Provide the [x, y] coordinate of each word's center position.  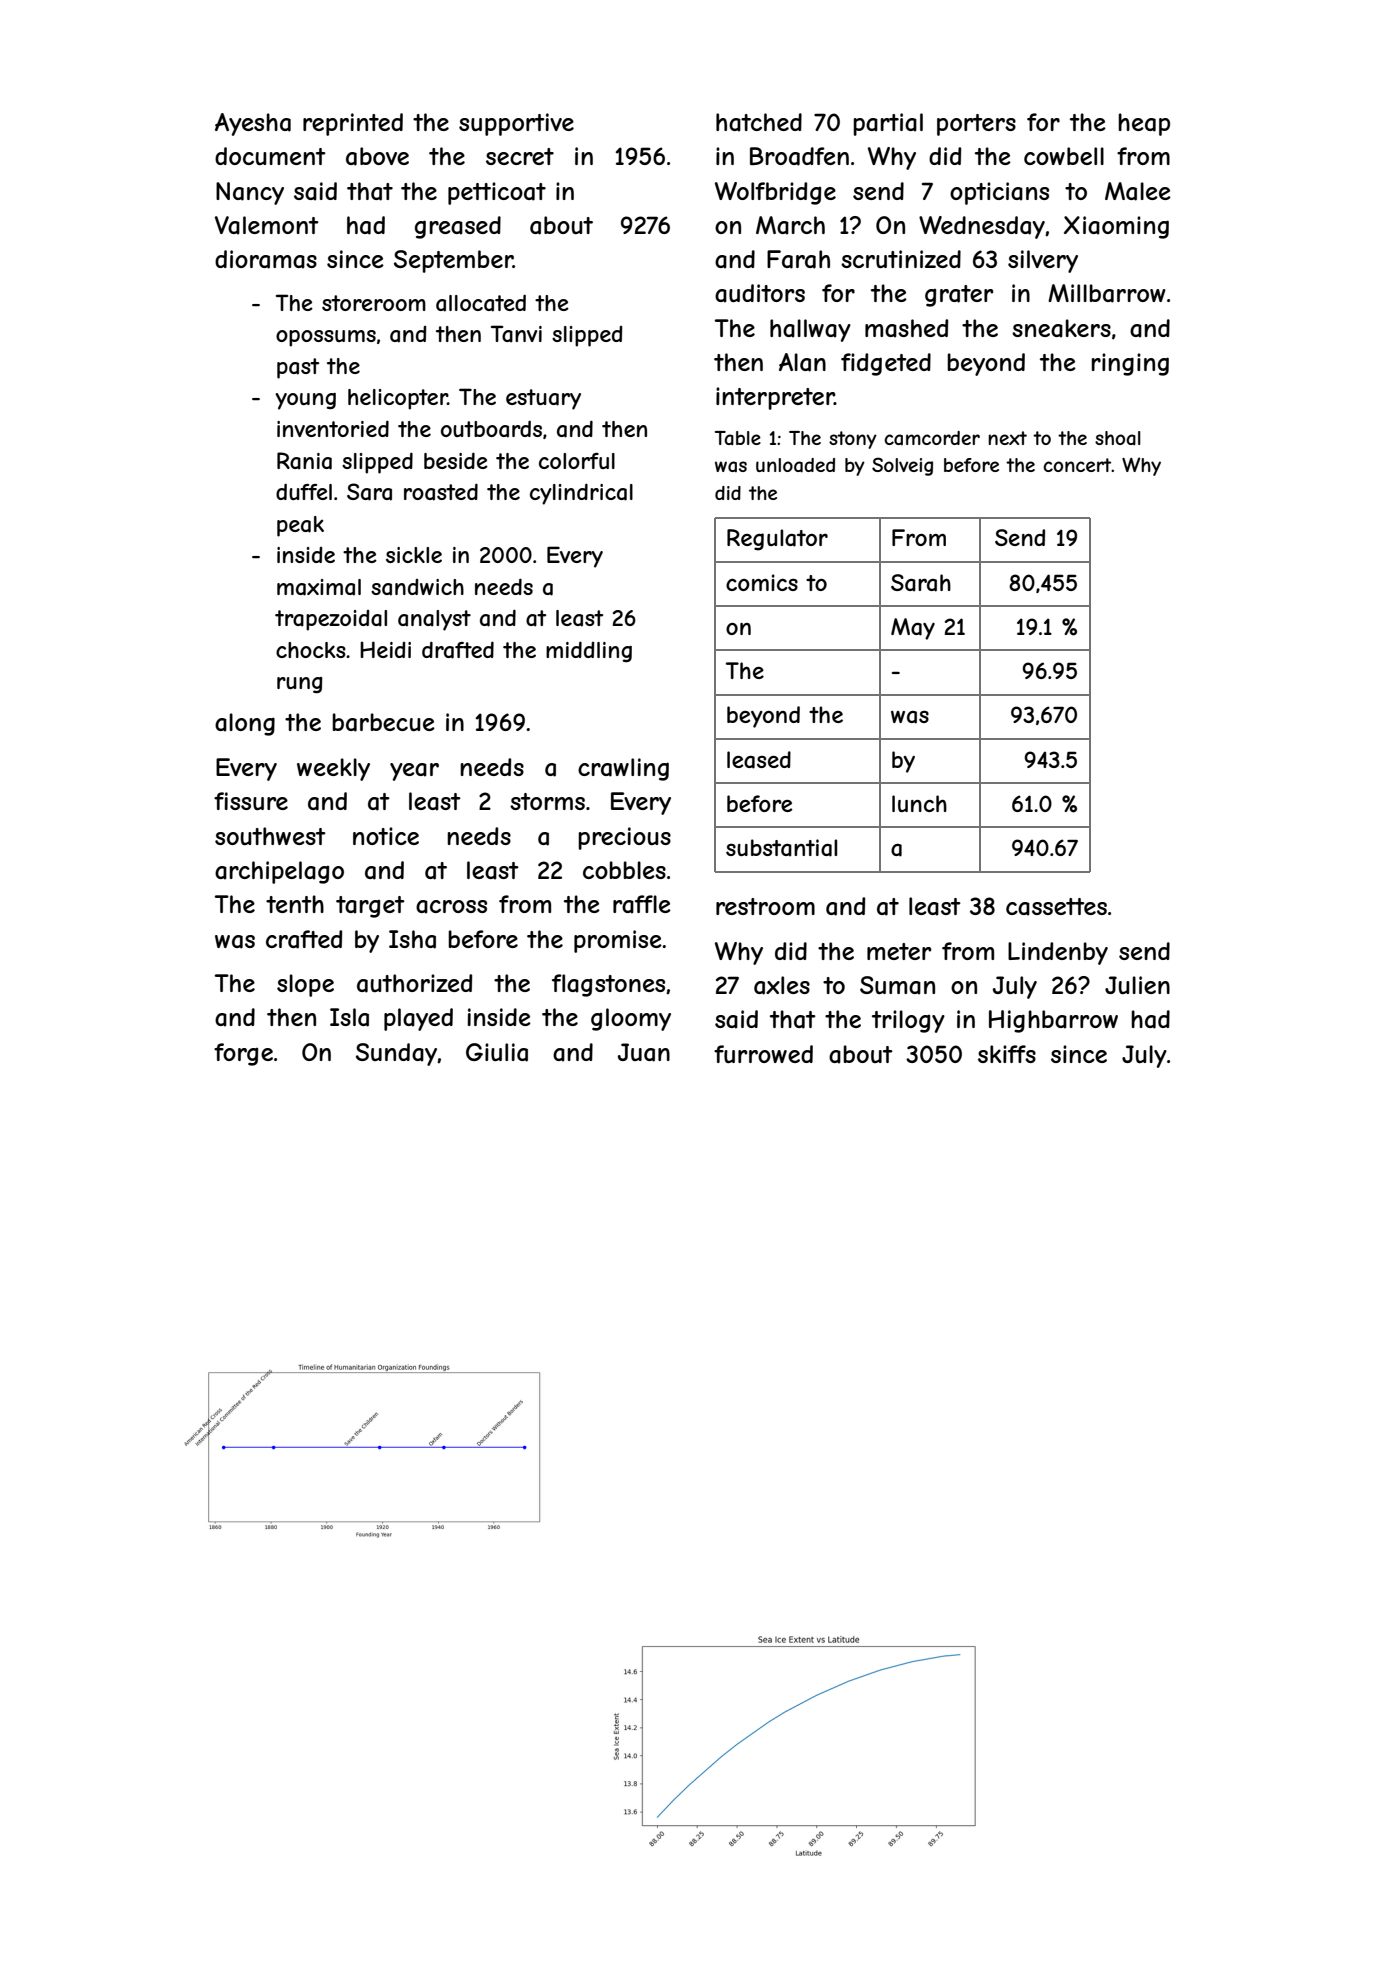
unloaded [795, 465]
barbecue [383, 722]
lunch [919, 803]
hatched [759, 122]
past [298, 368]
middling [589, 651]
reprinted [353, 124]
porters [976, 125]
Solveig [902, 466]
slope [305, 985]
